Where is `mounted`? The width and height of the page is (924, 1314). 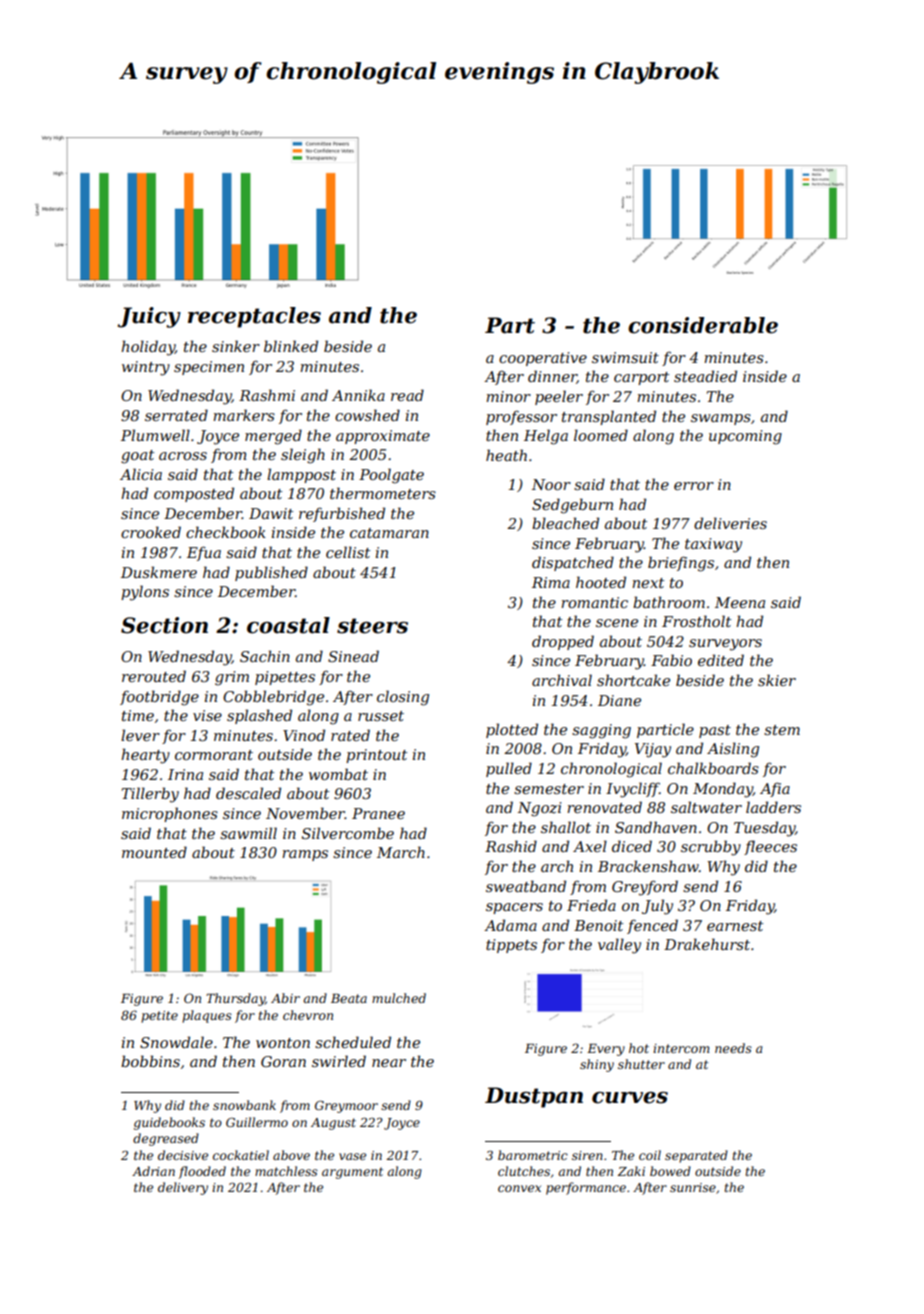
mounted is located at coordinates (154, 852).
